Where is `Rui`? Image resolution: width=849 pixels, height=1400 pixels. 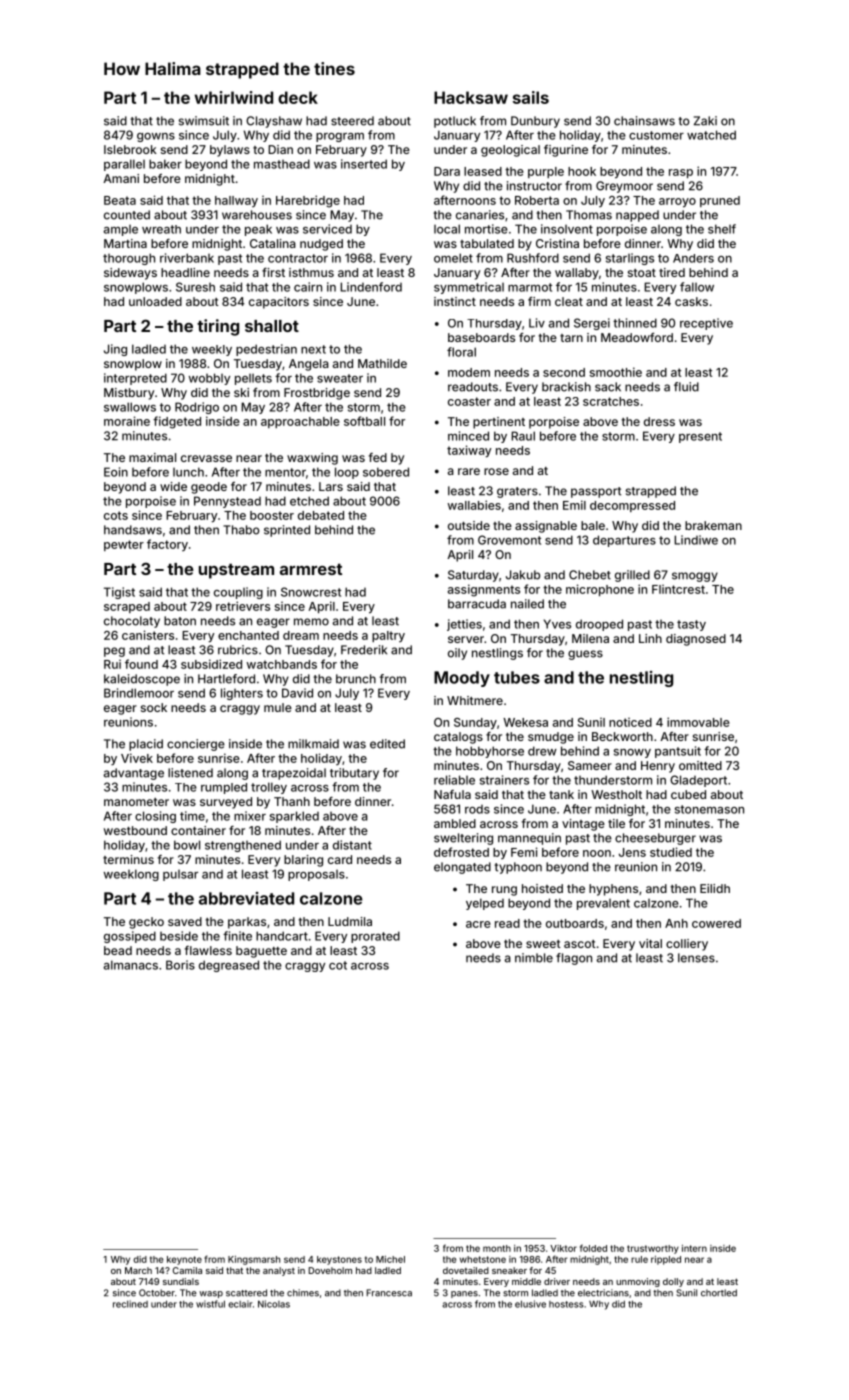 Rui is located at coordinates (112, 664).
